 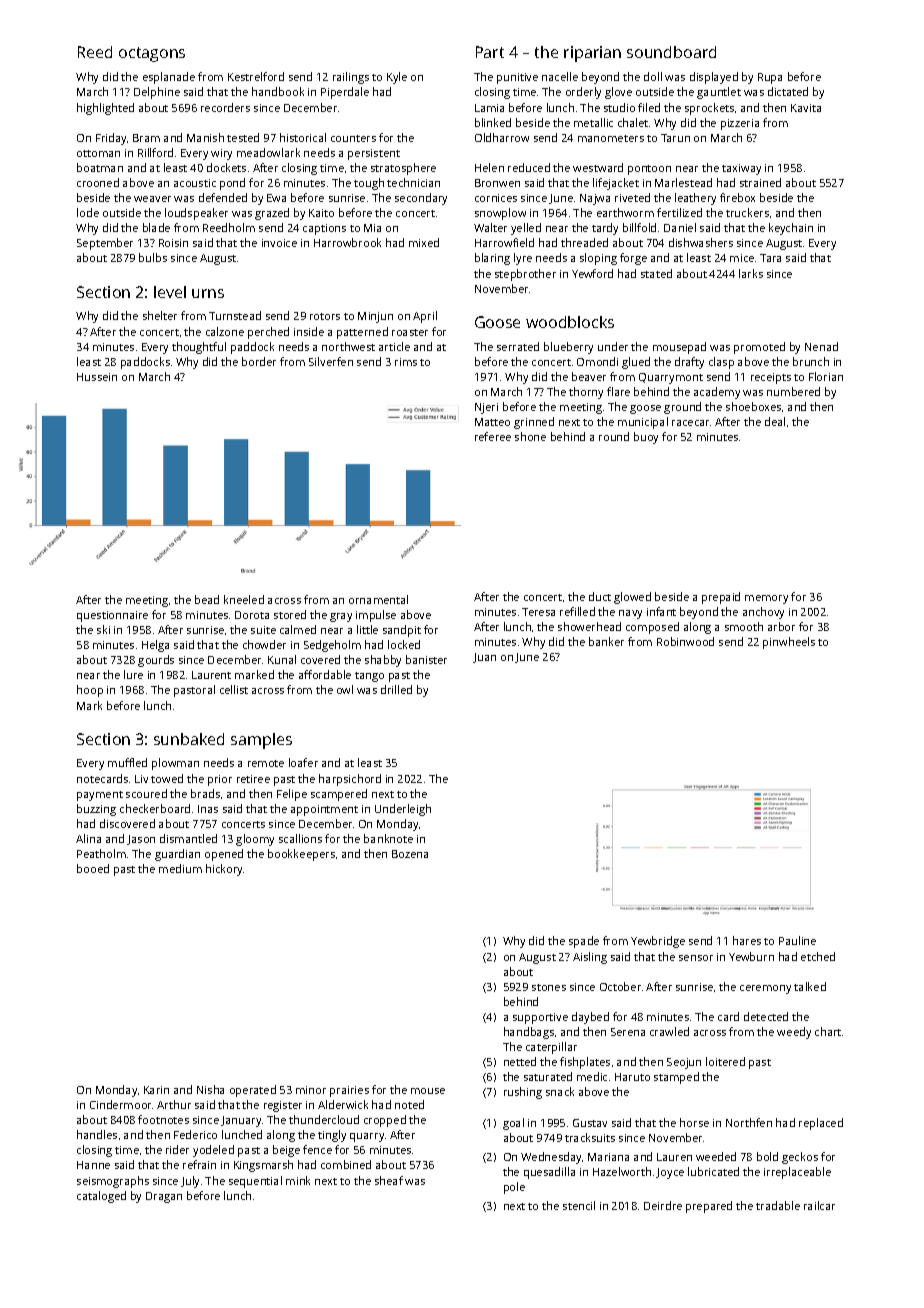 I want to click on lode, so click(x=88, y=212).
